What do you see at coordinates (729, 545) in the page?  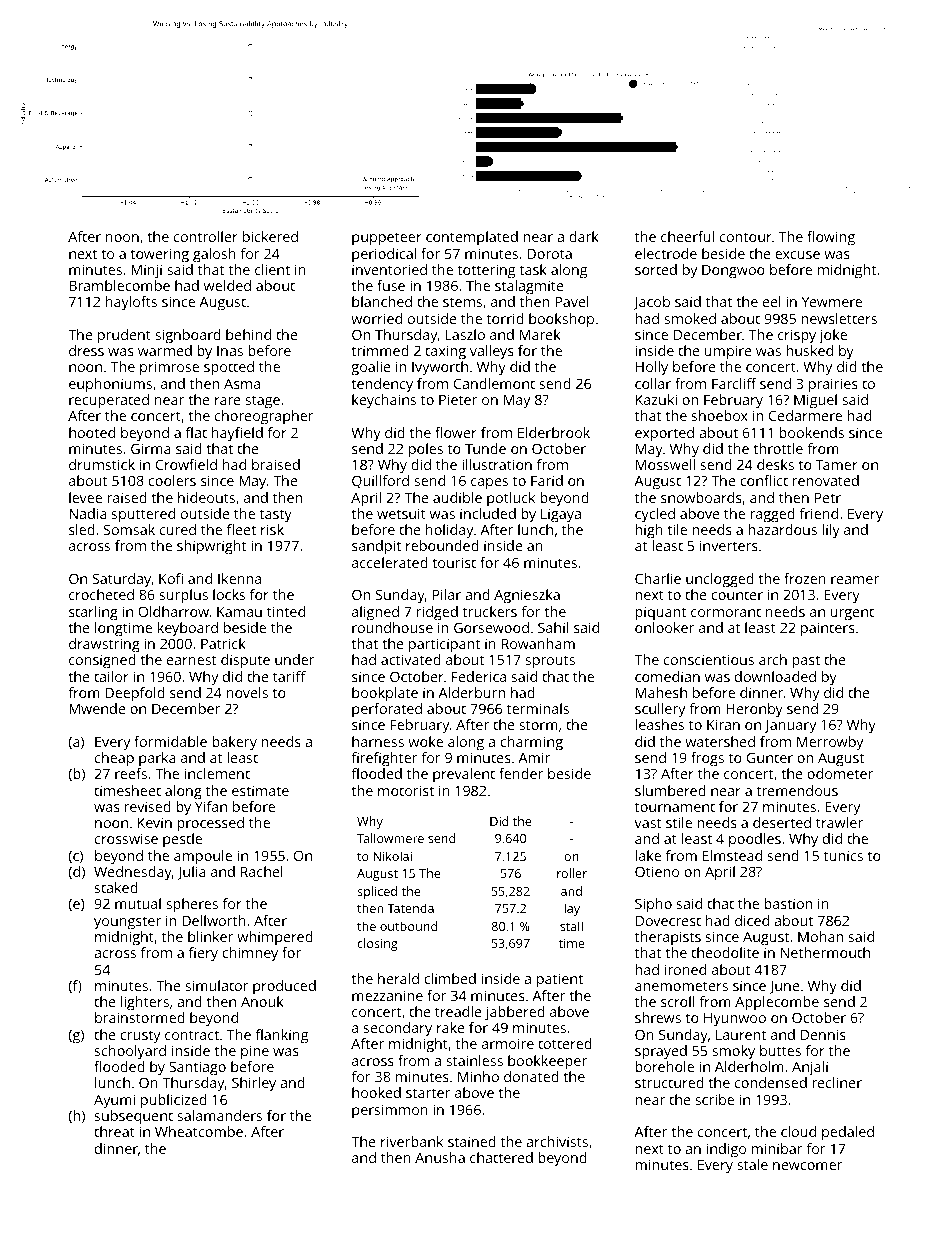 I see `inverters` at bounding box center [729, 545].
